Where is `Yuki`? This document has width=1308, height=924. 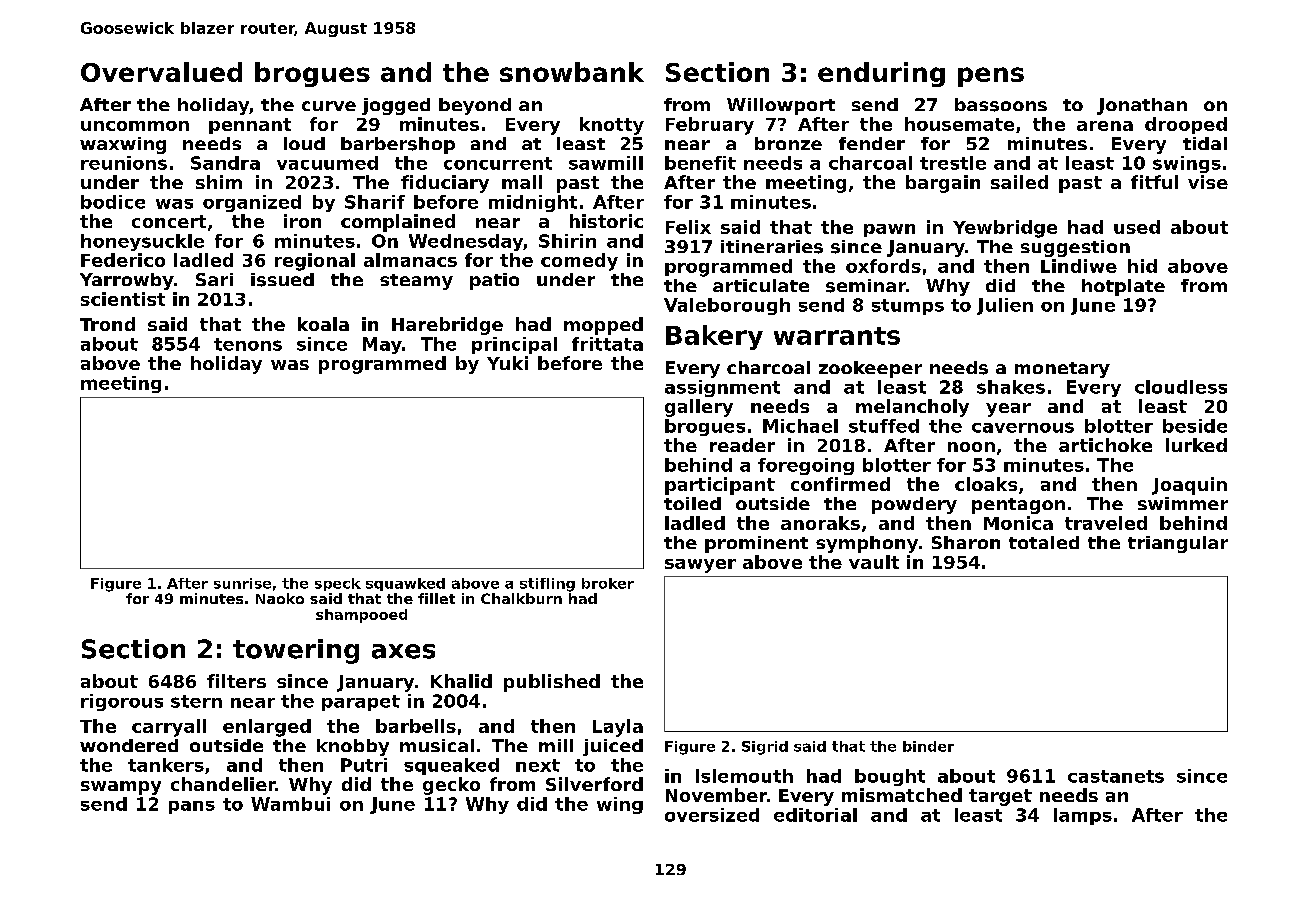 Yuki is located at coordinates (507, 363).
